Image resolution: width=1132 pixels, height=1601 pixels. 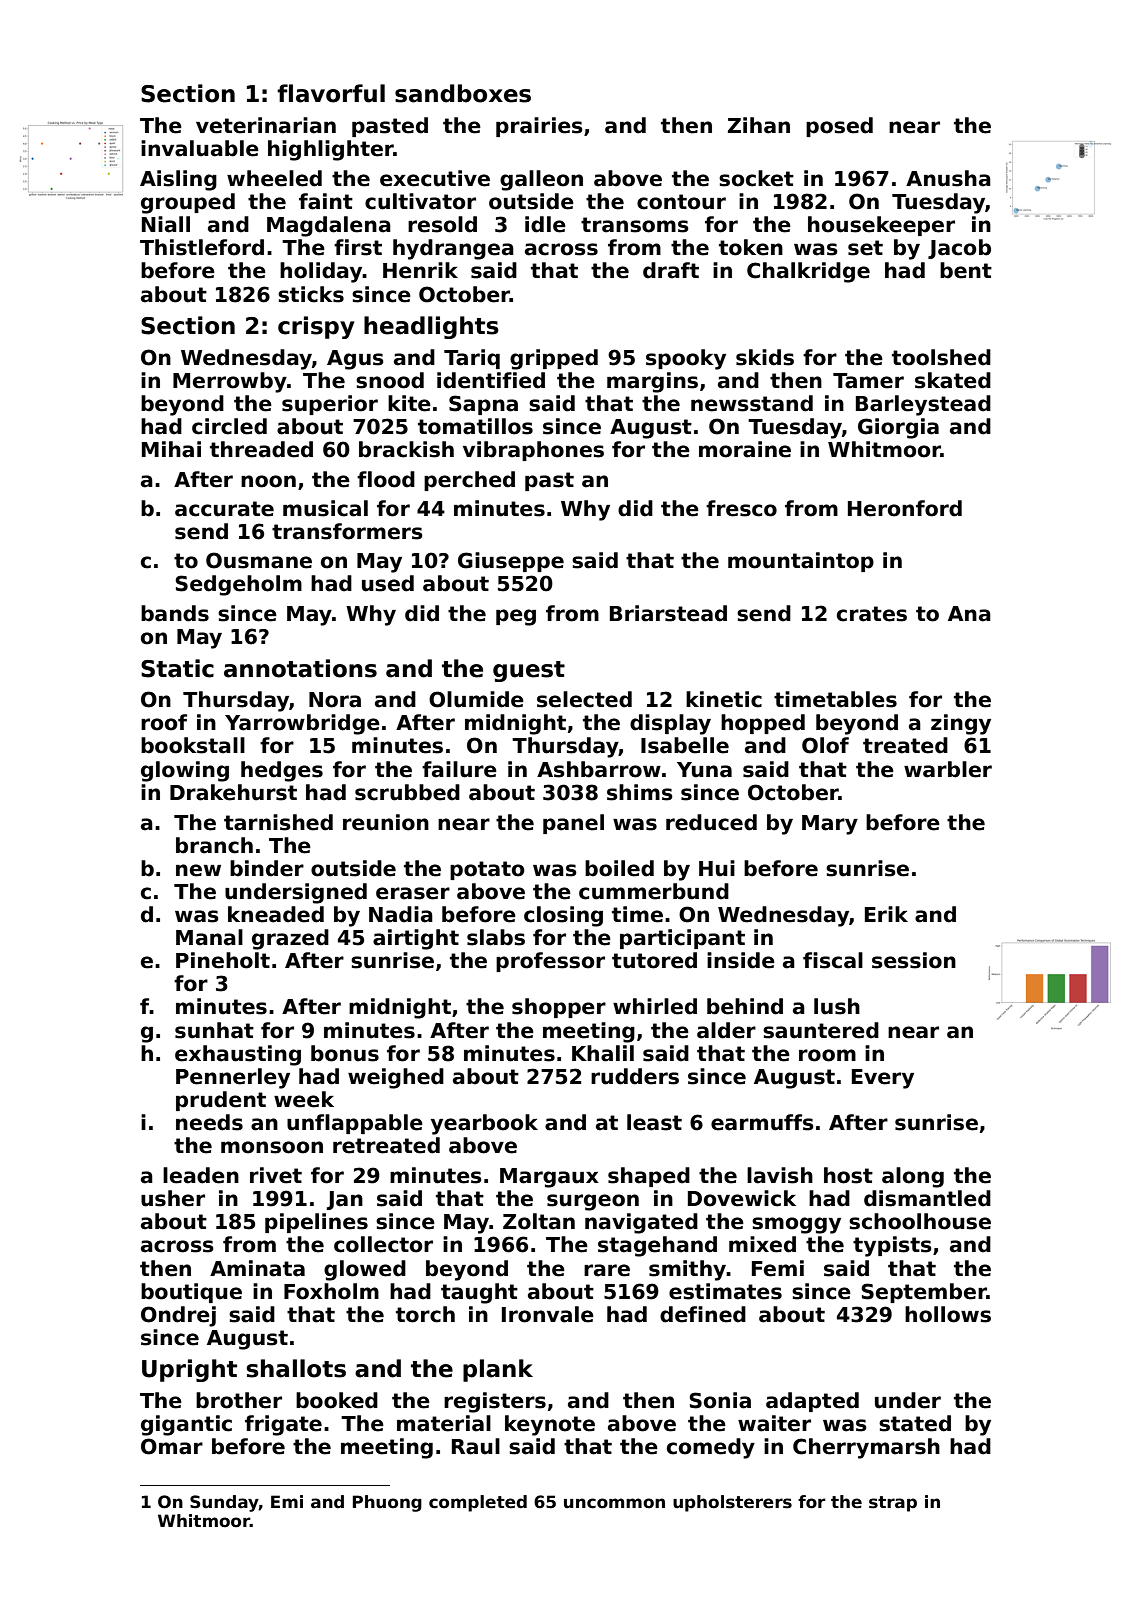 What do you see at coordinates (711, 1448) in the screenshot?
I see `comedy` at bounding box center [711, 1448].
